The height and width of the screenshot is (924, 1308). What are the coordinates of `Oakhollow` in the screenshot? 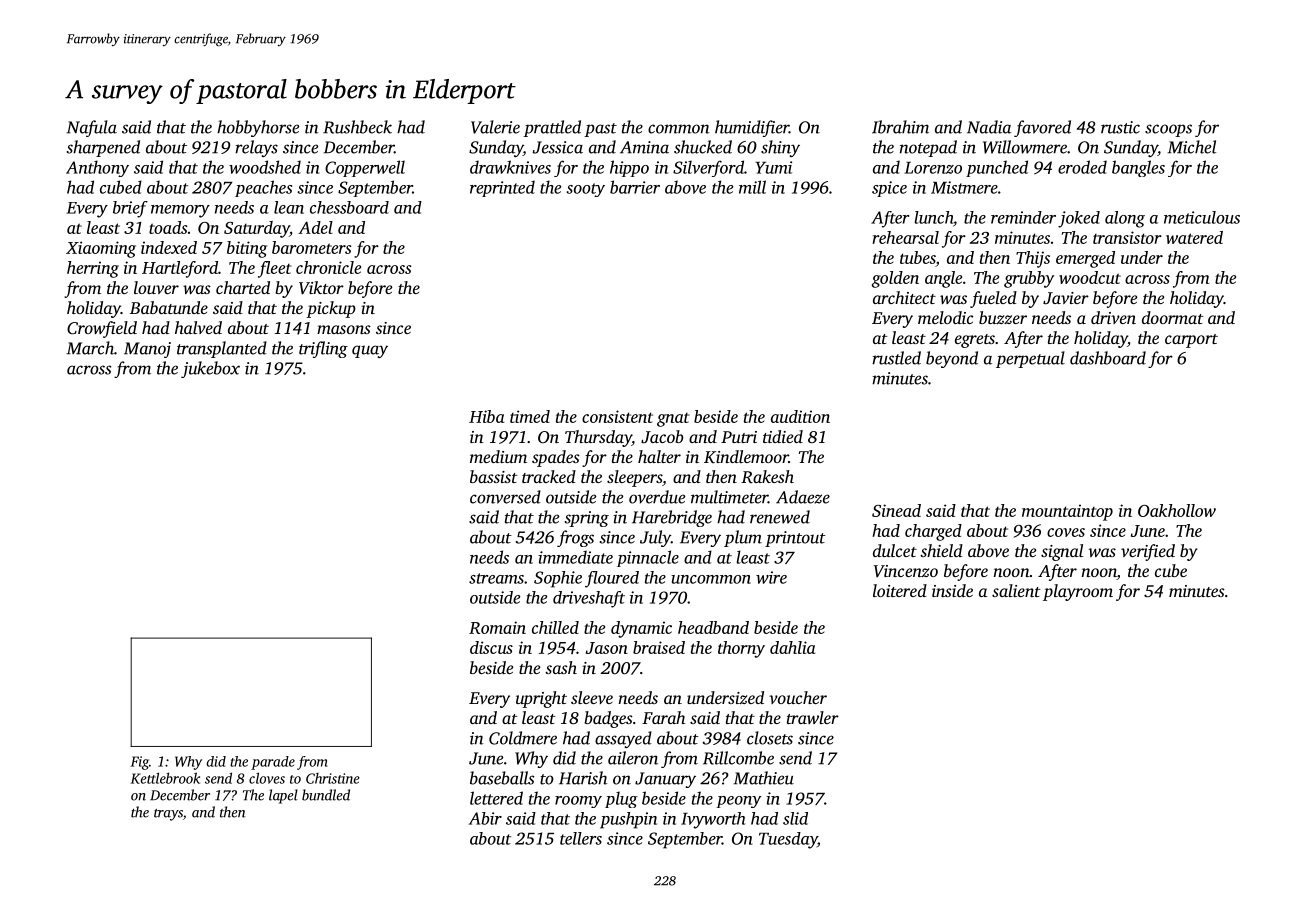 It's located at (1177, 510).
